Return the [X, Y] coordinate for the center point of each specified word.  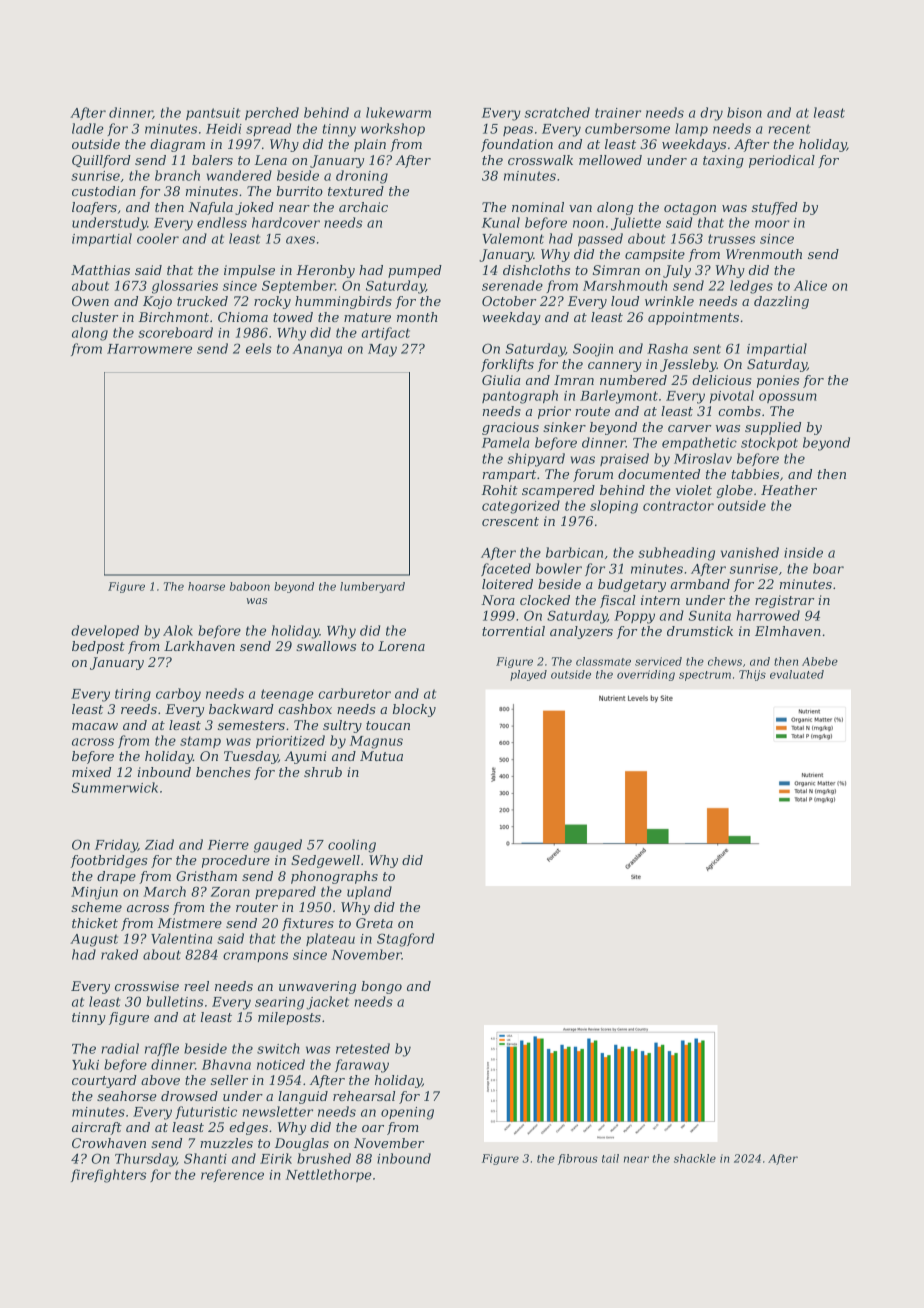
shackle [695, 1158]
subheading [676, 554]
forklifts [507, 365]
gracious [510, 428]
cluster [95, 317]
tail [610, 1158]
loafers [94, 208]
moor [772, 224]
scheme [96, 907]
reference [232, 1175]
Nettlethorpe [329, 1175]
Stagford [405, 940]
